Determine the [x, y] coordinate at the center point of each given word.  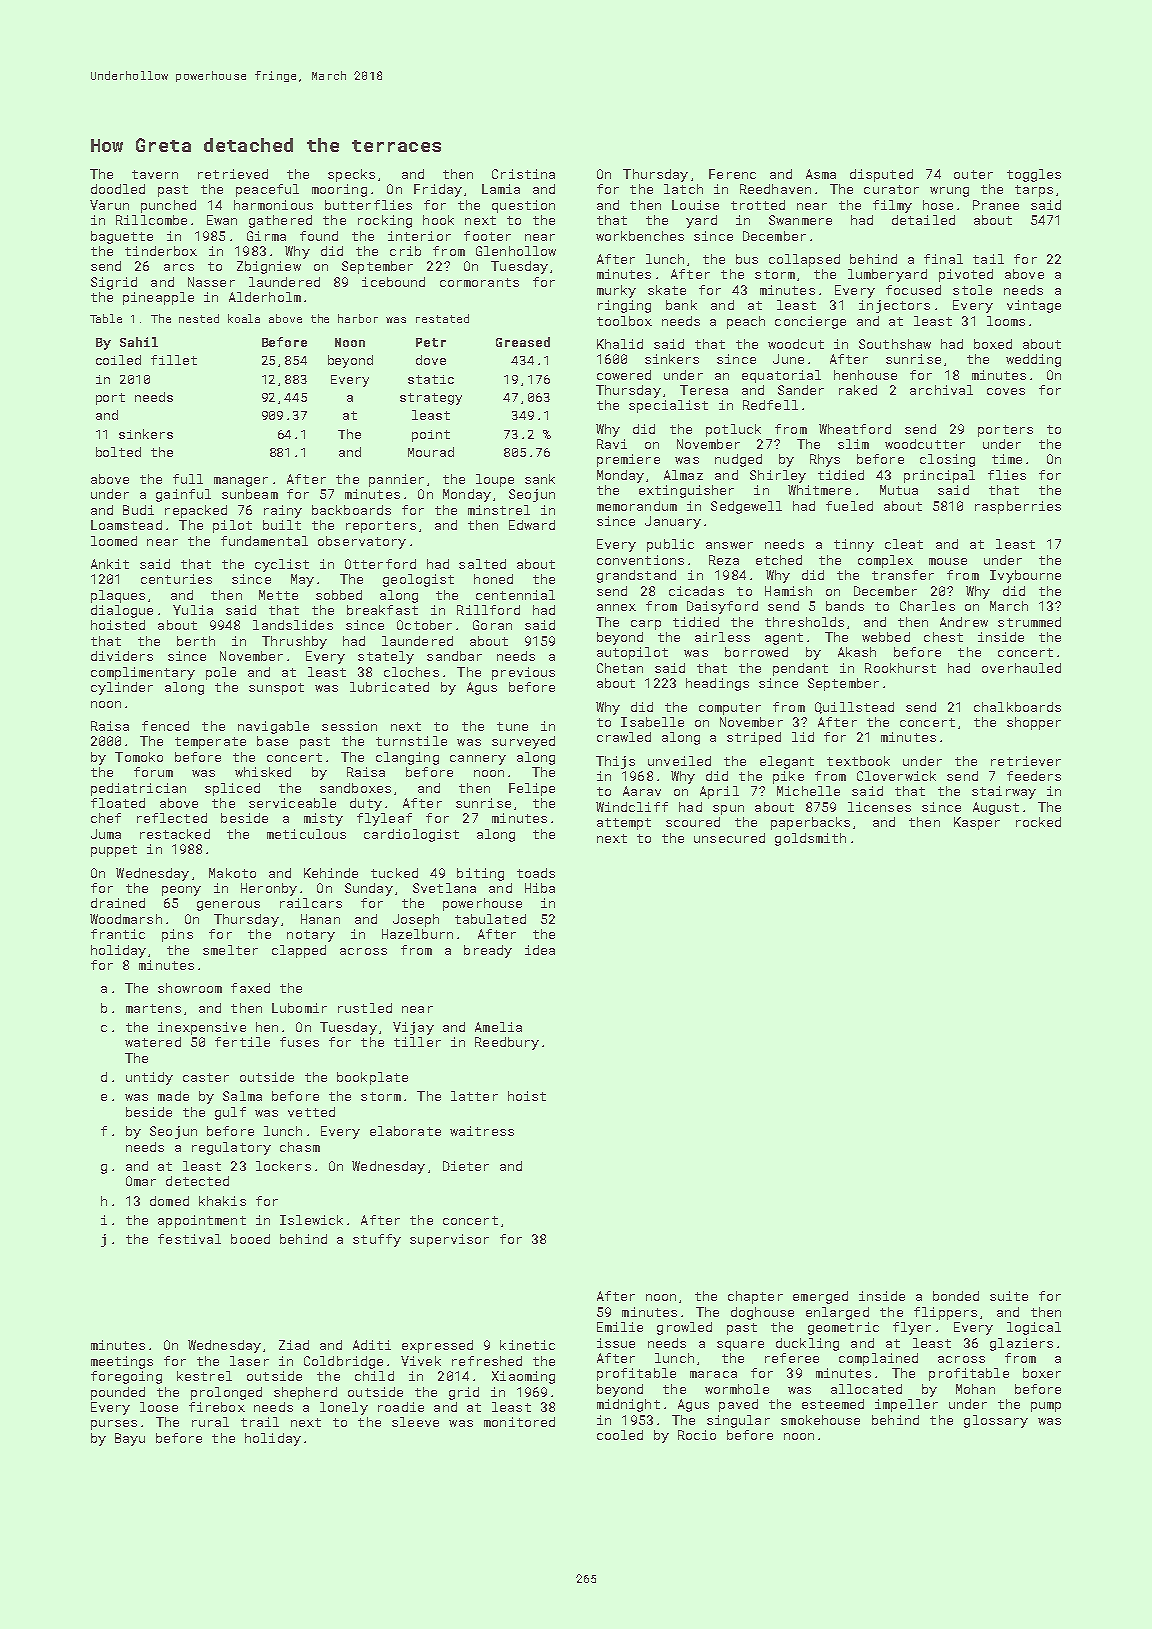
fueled [849, 506]
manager [241, 482]
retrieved [233, 174]
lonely [344, 1408]
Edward [532, 525]
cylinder [122, 688]
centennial [515, 595]
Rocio [697, 1435]
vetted [311, 1112]
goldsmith [810, 839]
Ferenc [732, 174]
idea [540, 950]
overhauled [1021, 668]
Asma [821, 174]
